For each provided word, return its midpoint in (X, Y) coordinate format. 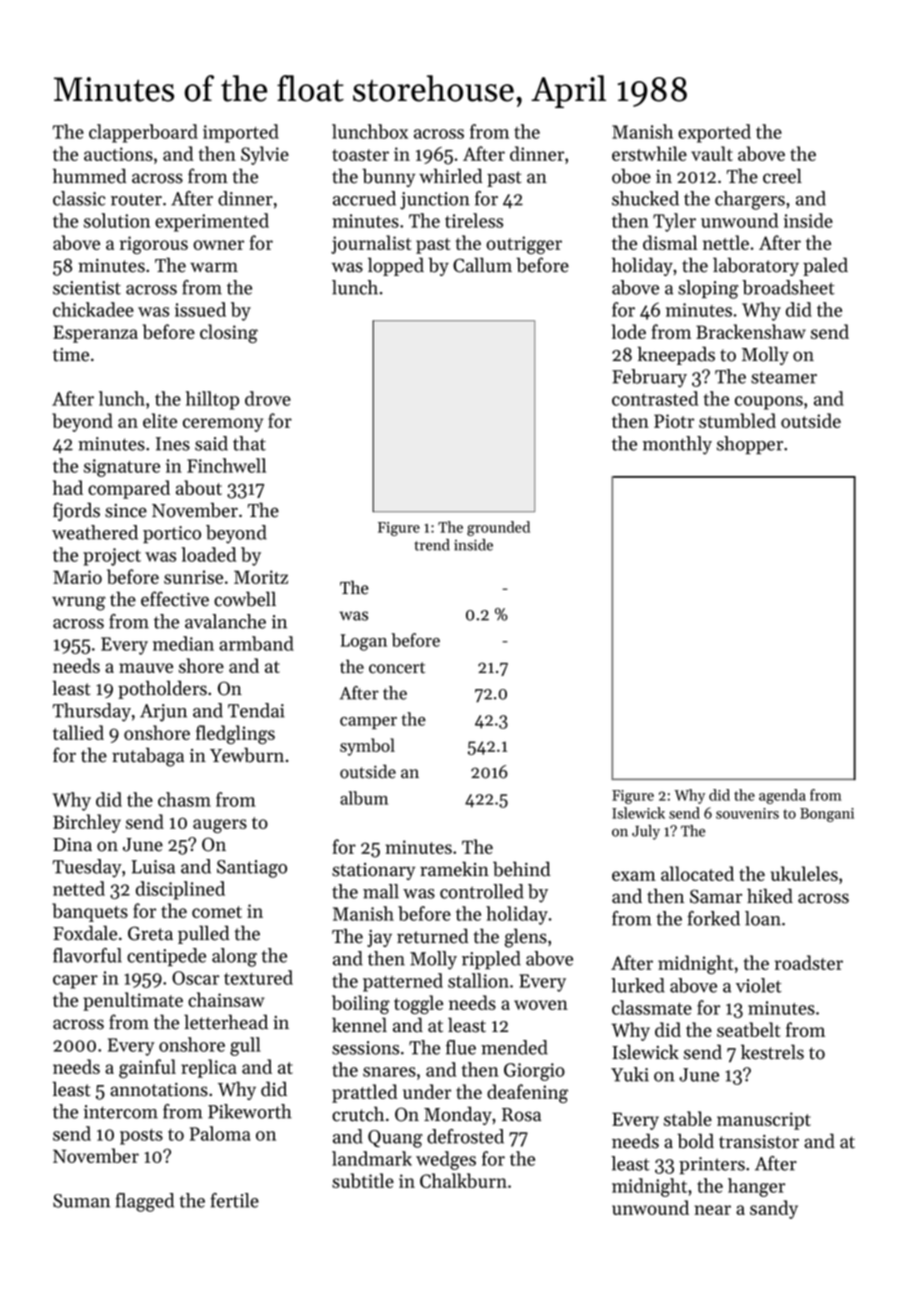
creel (782, 176)
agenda (782, 796)
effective (175, 599)
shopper (750, 445)
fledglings (235, 734)
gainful (147, 1068)
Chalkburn (463, 1180)
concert (397, 668)
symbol (367, 747)
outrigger (524, 245)
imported (241, 133)
